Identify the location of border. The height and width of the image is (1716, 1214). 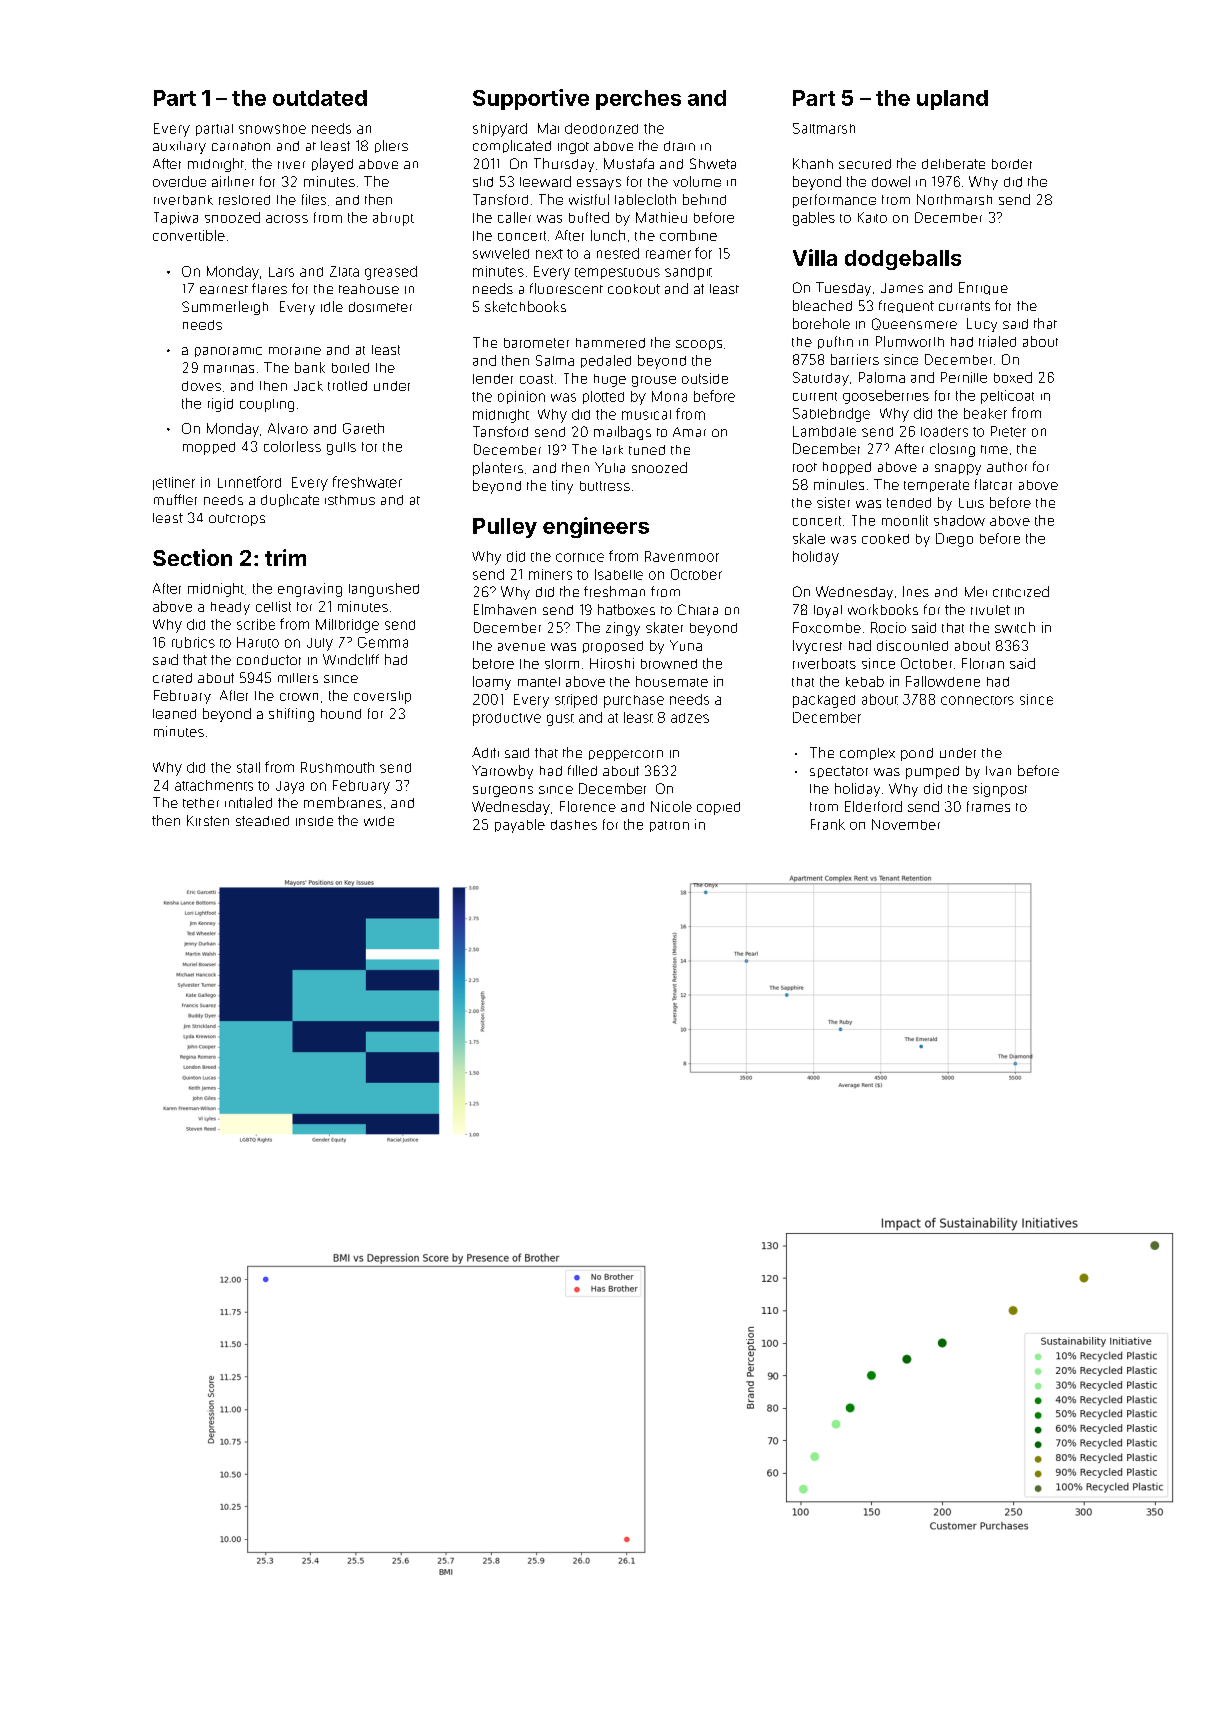
(1012, 164).
